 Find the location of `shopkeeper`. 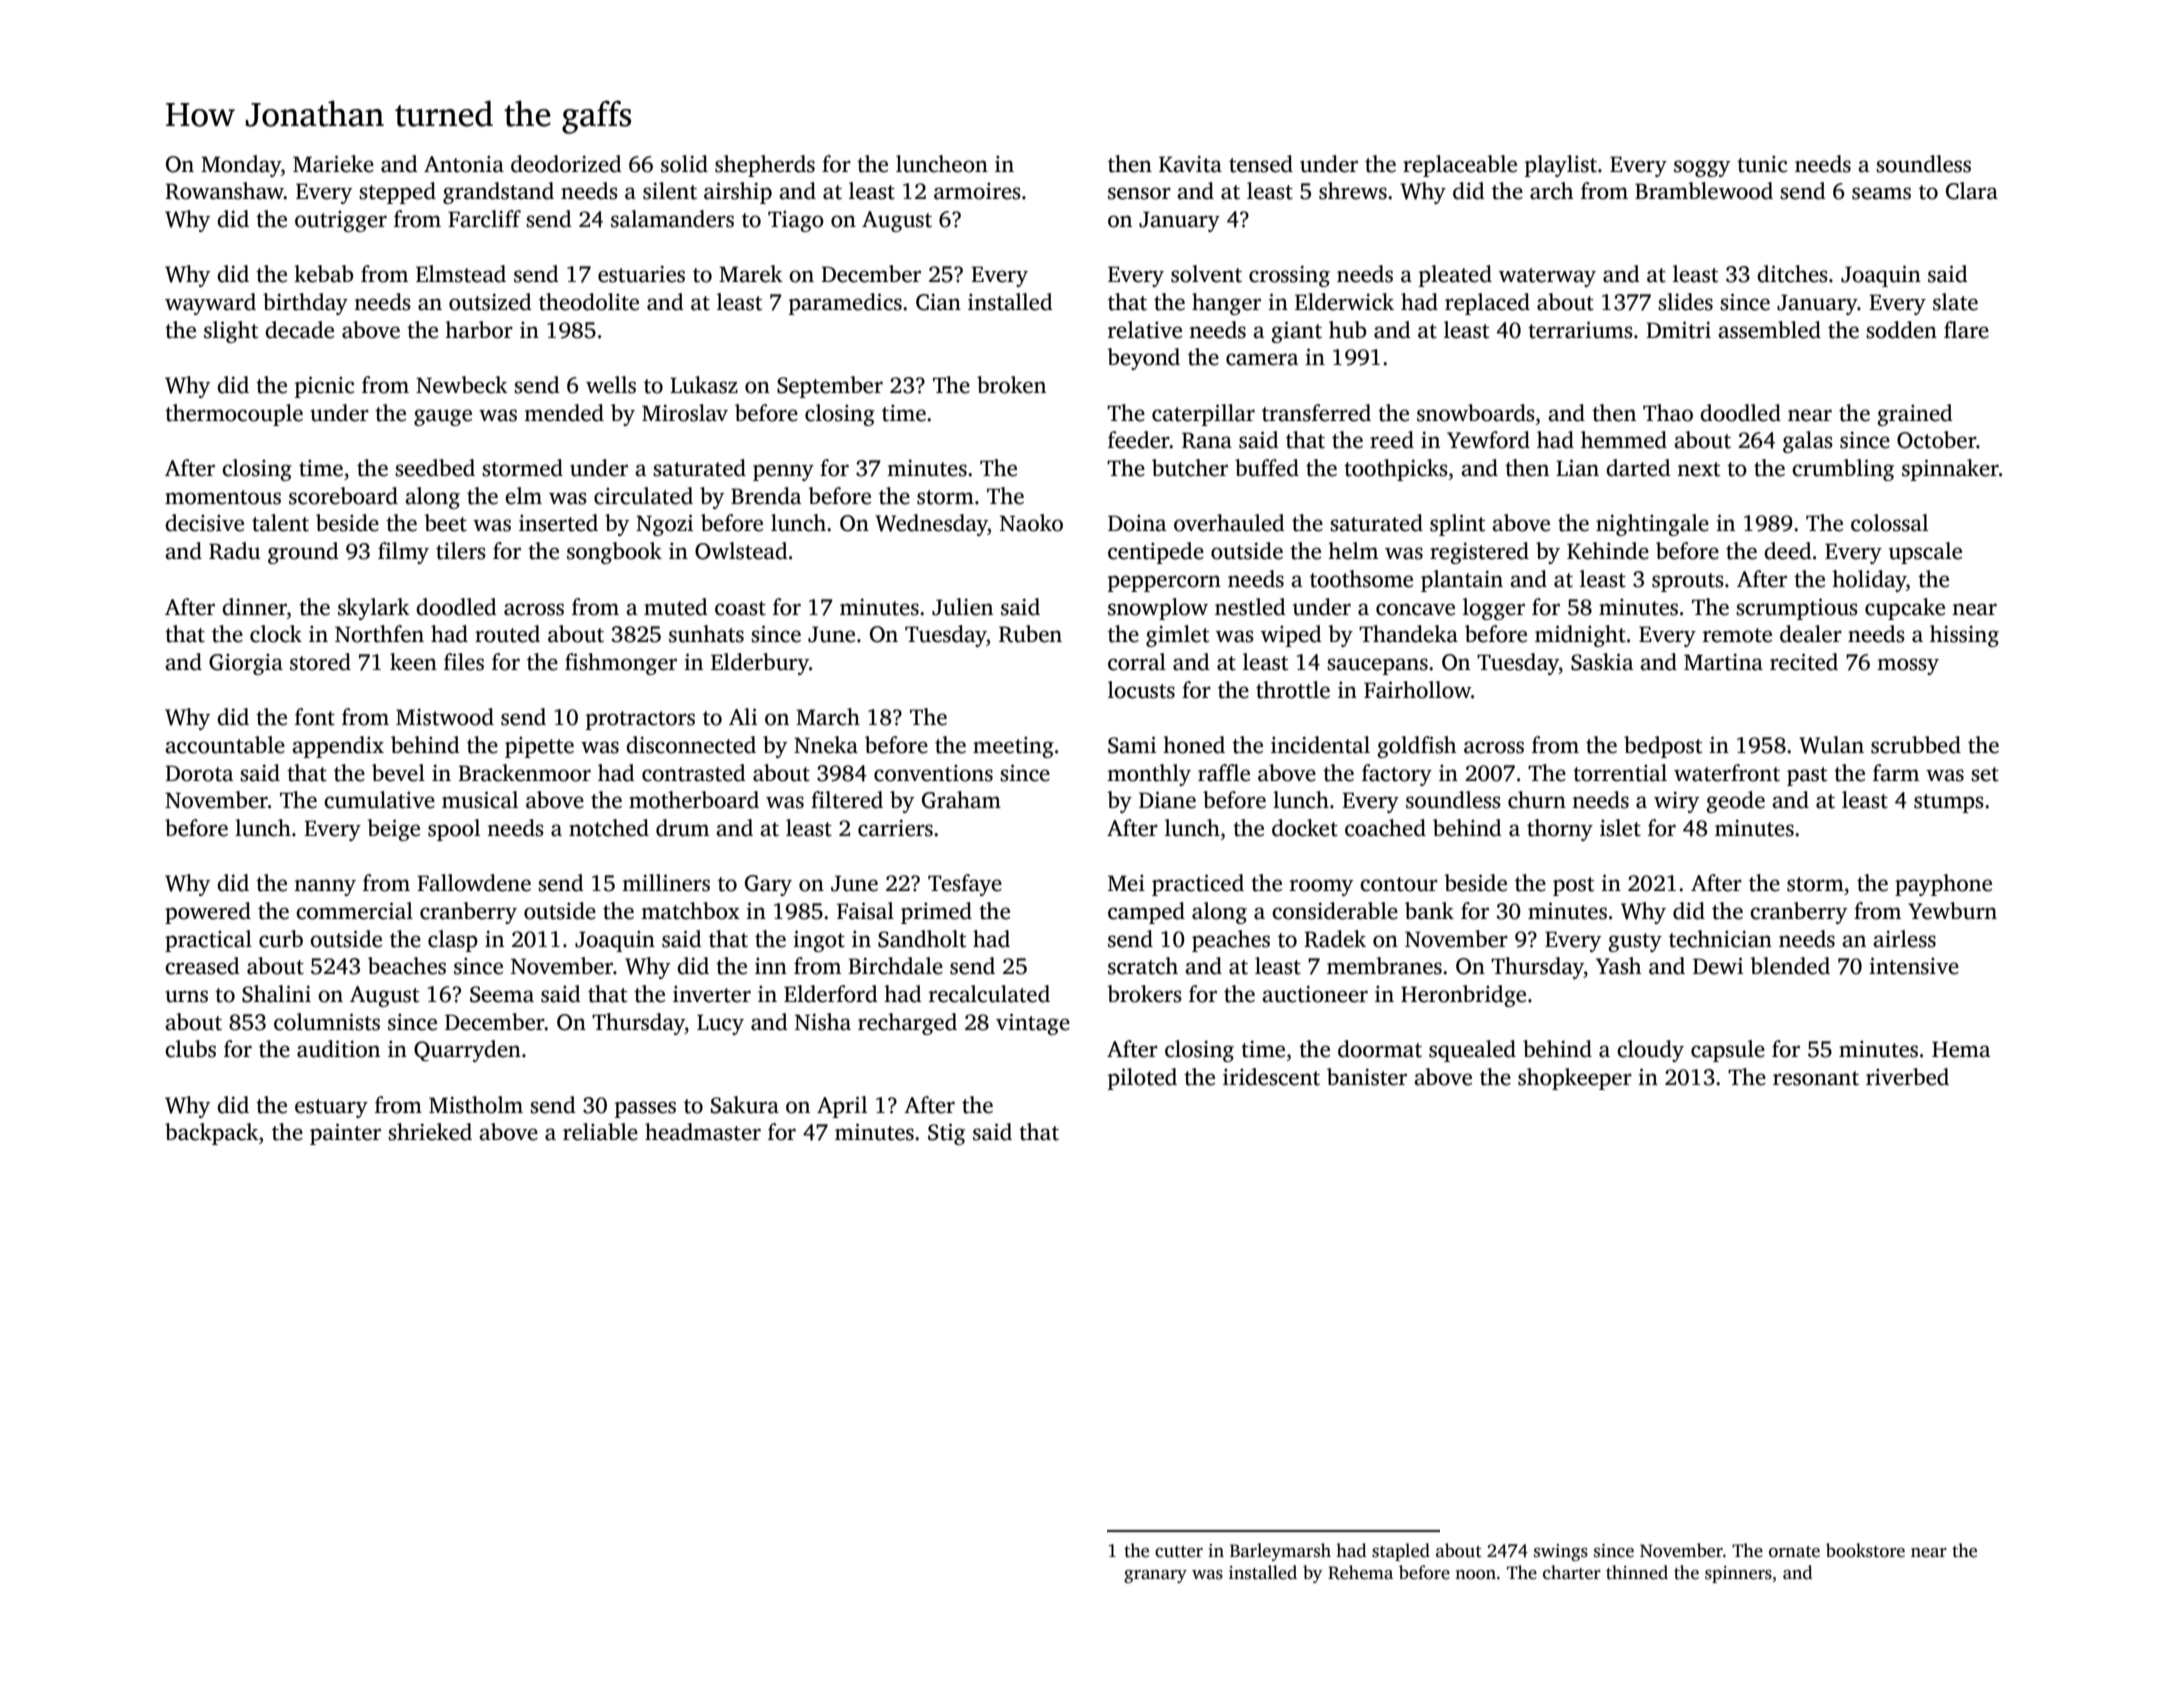

shopkeeper is located at coordinates (1575, 1079).
